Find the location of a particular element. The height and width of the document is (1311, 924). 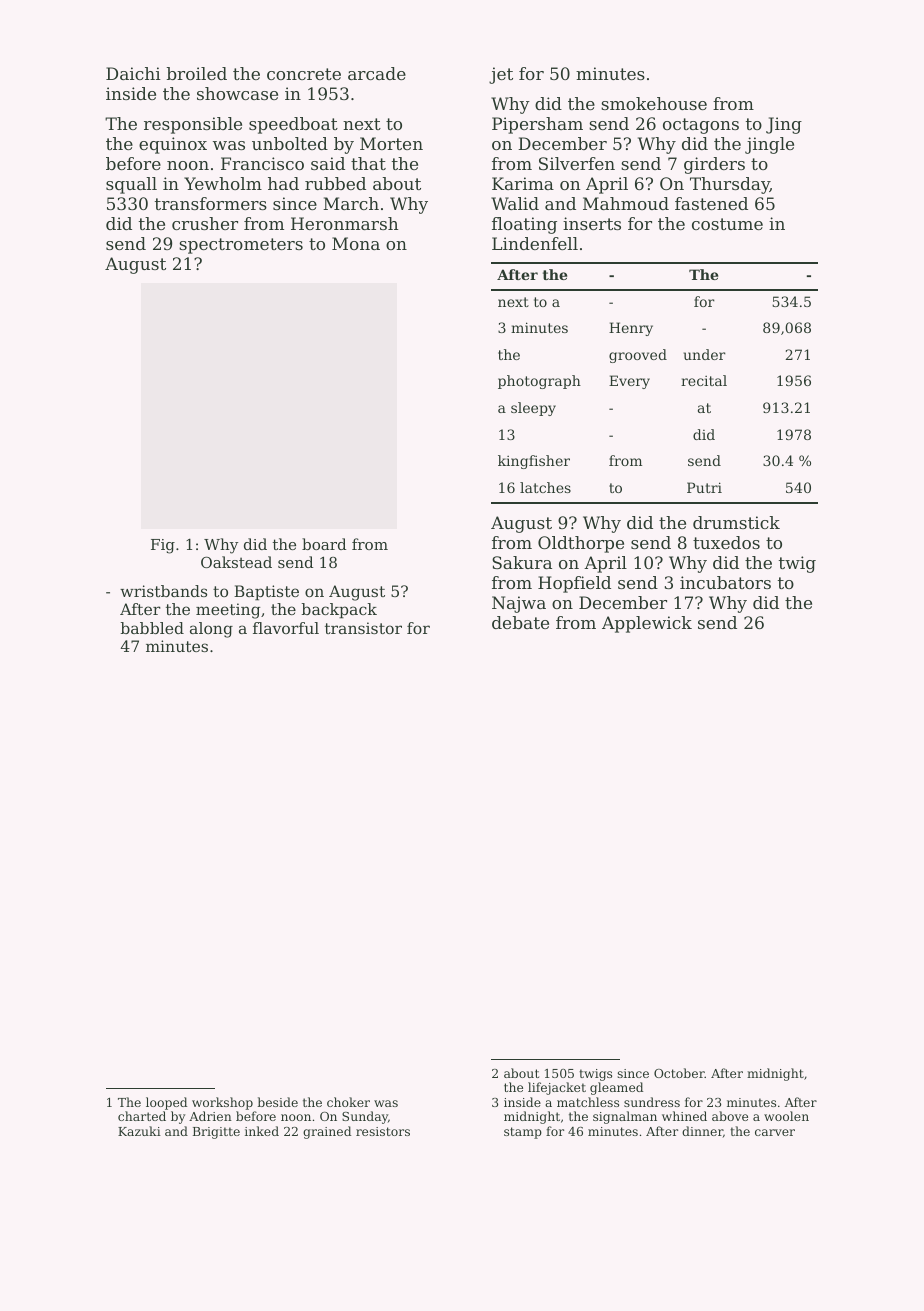

smokehouse is located at coordinates (654, 103).
